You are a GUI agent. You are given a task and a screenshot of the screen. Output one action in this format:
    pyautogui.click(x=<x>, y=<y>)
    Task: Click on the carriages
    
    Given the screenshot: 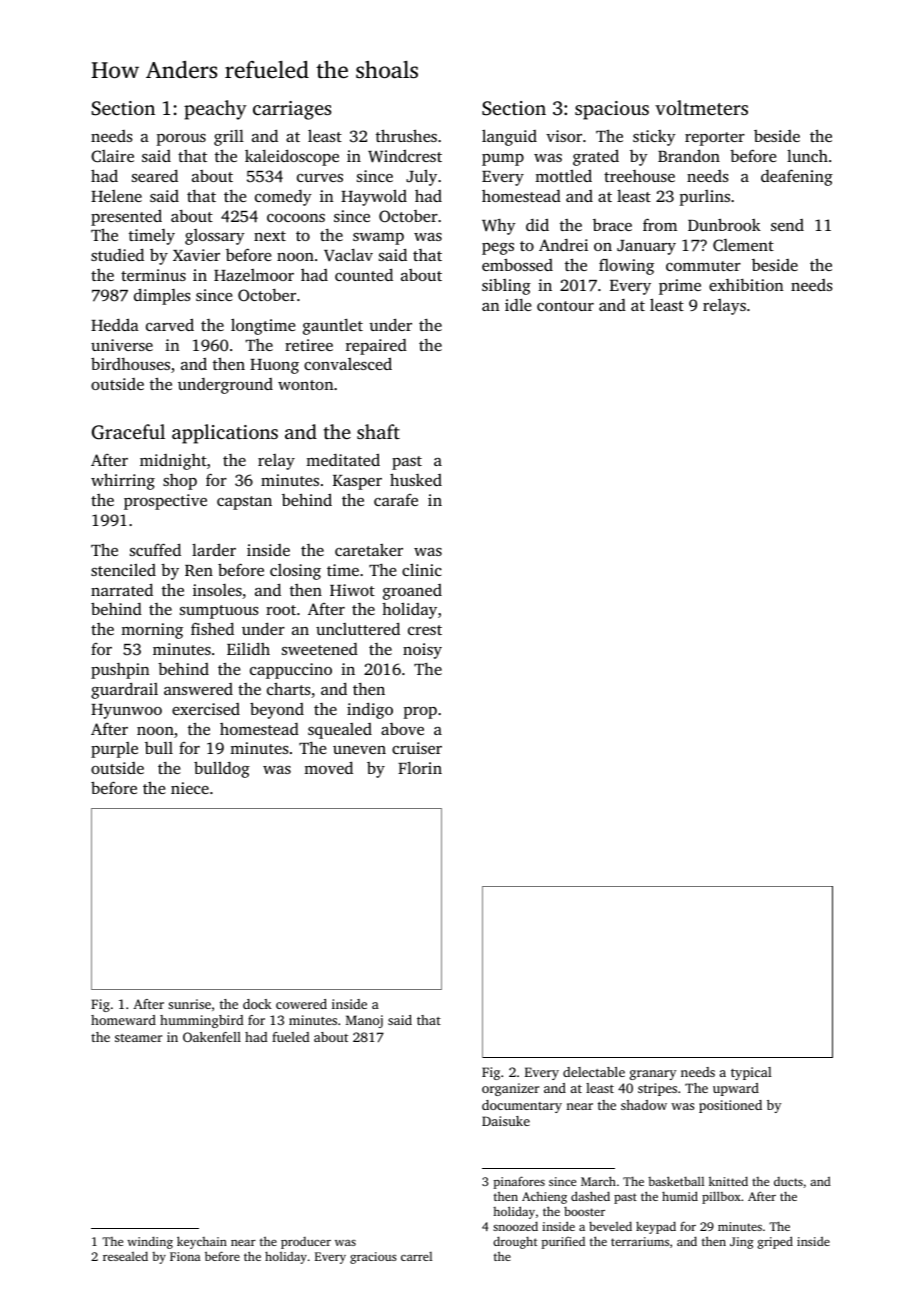 What is the action you would take?
    pyautogui.click(x=292, y=110)
